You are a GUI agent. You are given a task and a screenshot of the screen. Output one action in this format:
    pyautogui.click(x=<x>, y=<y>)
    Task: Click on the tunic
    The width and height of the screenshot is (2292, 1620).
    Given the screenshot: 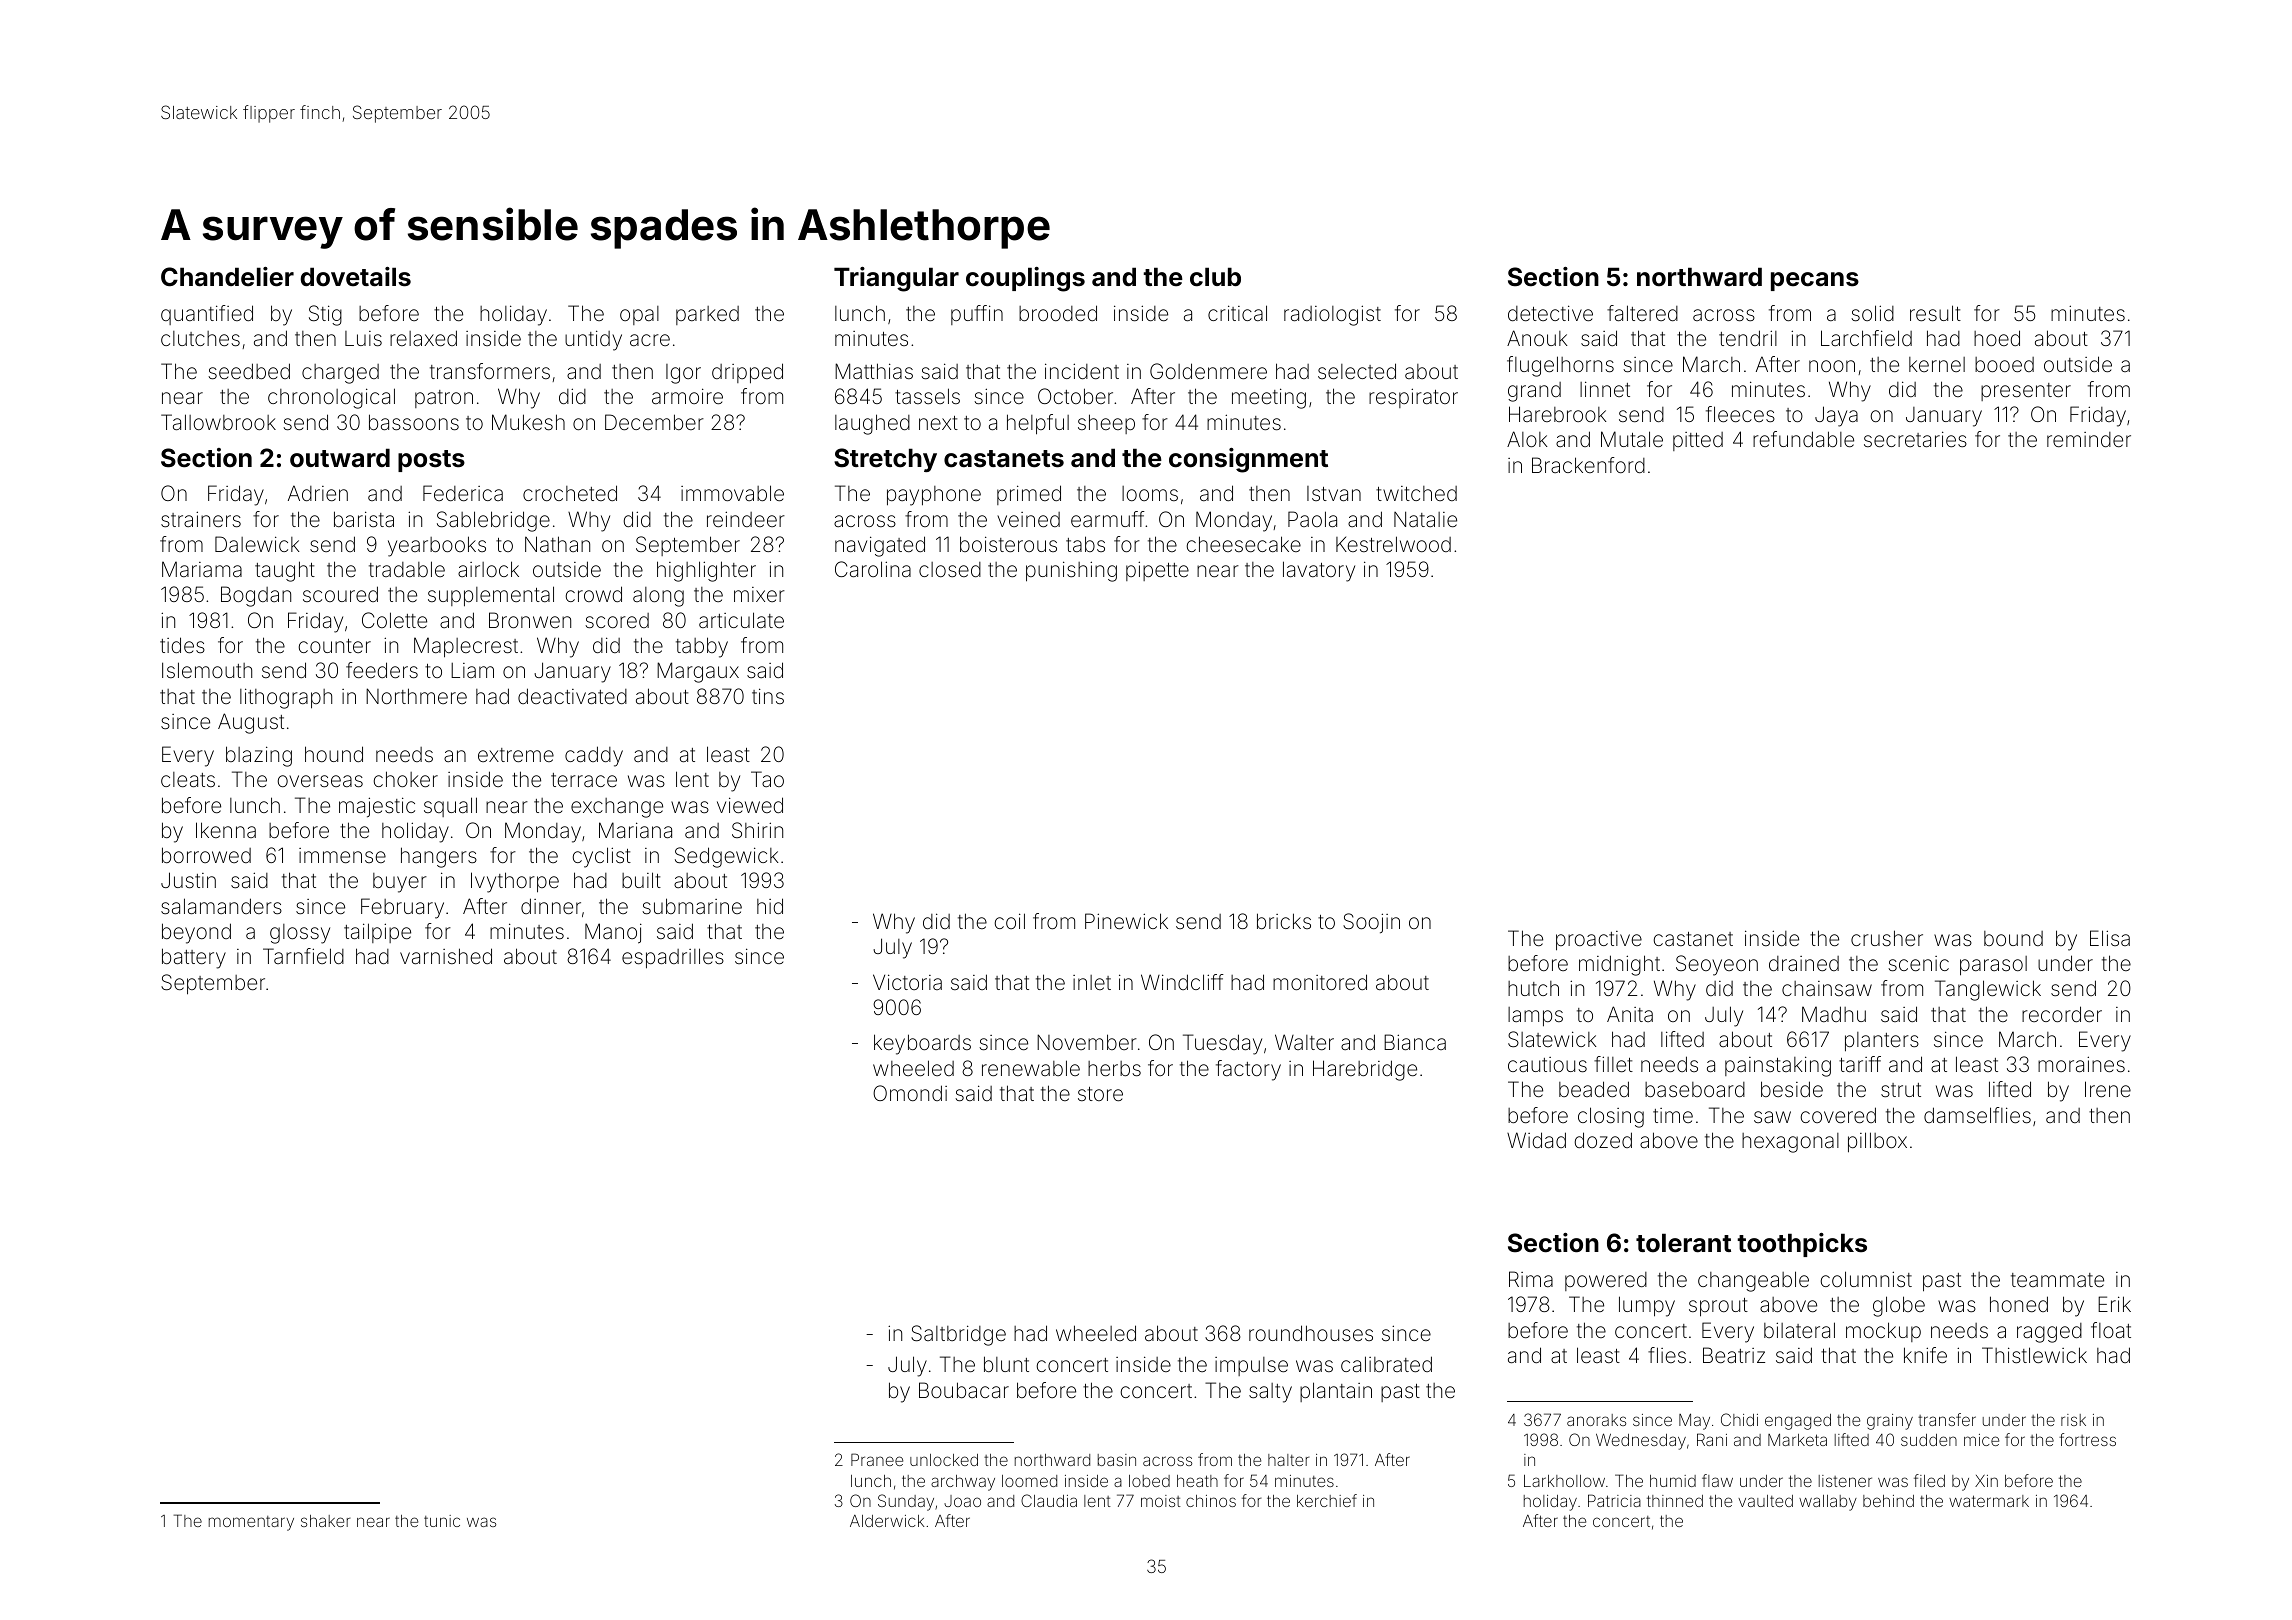 What is the action you would take?
    pyautogui.click(x=442, y=1521)
